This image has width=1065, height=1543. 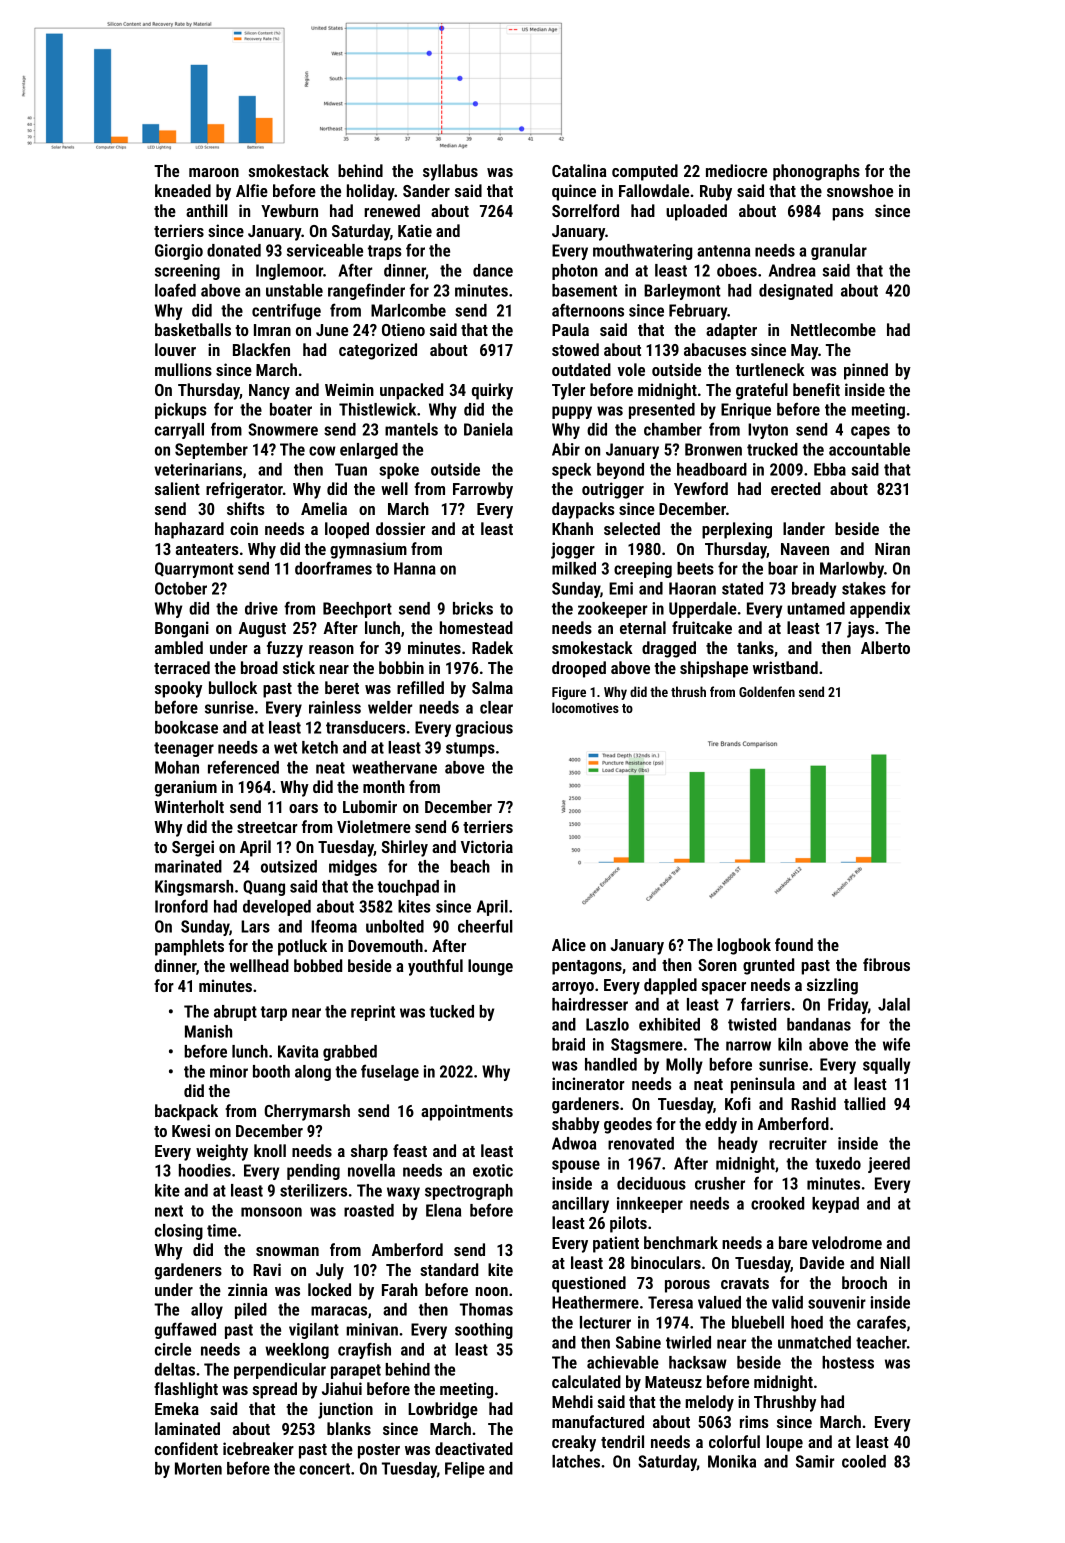 What do you see at coordinates (767, 691) in the image?
I see `Goldenfen` at bounding box center [767, 691].
